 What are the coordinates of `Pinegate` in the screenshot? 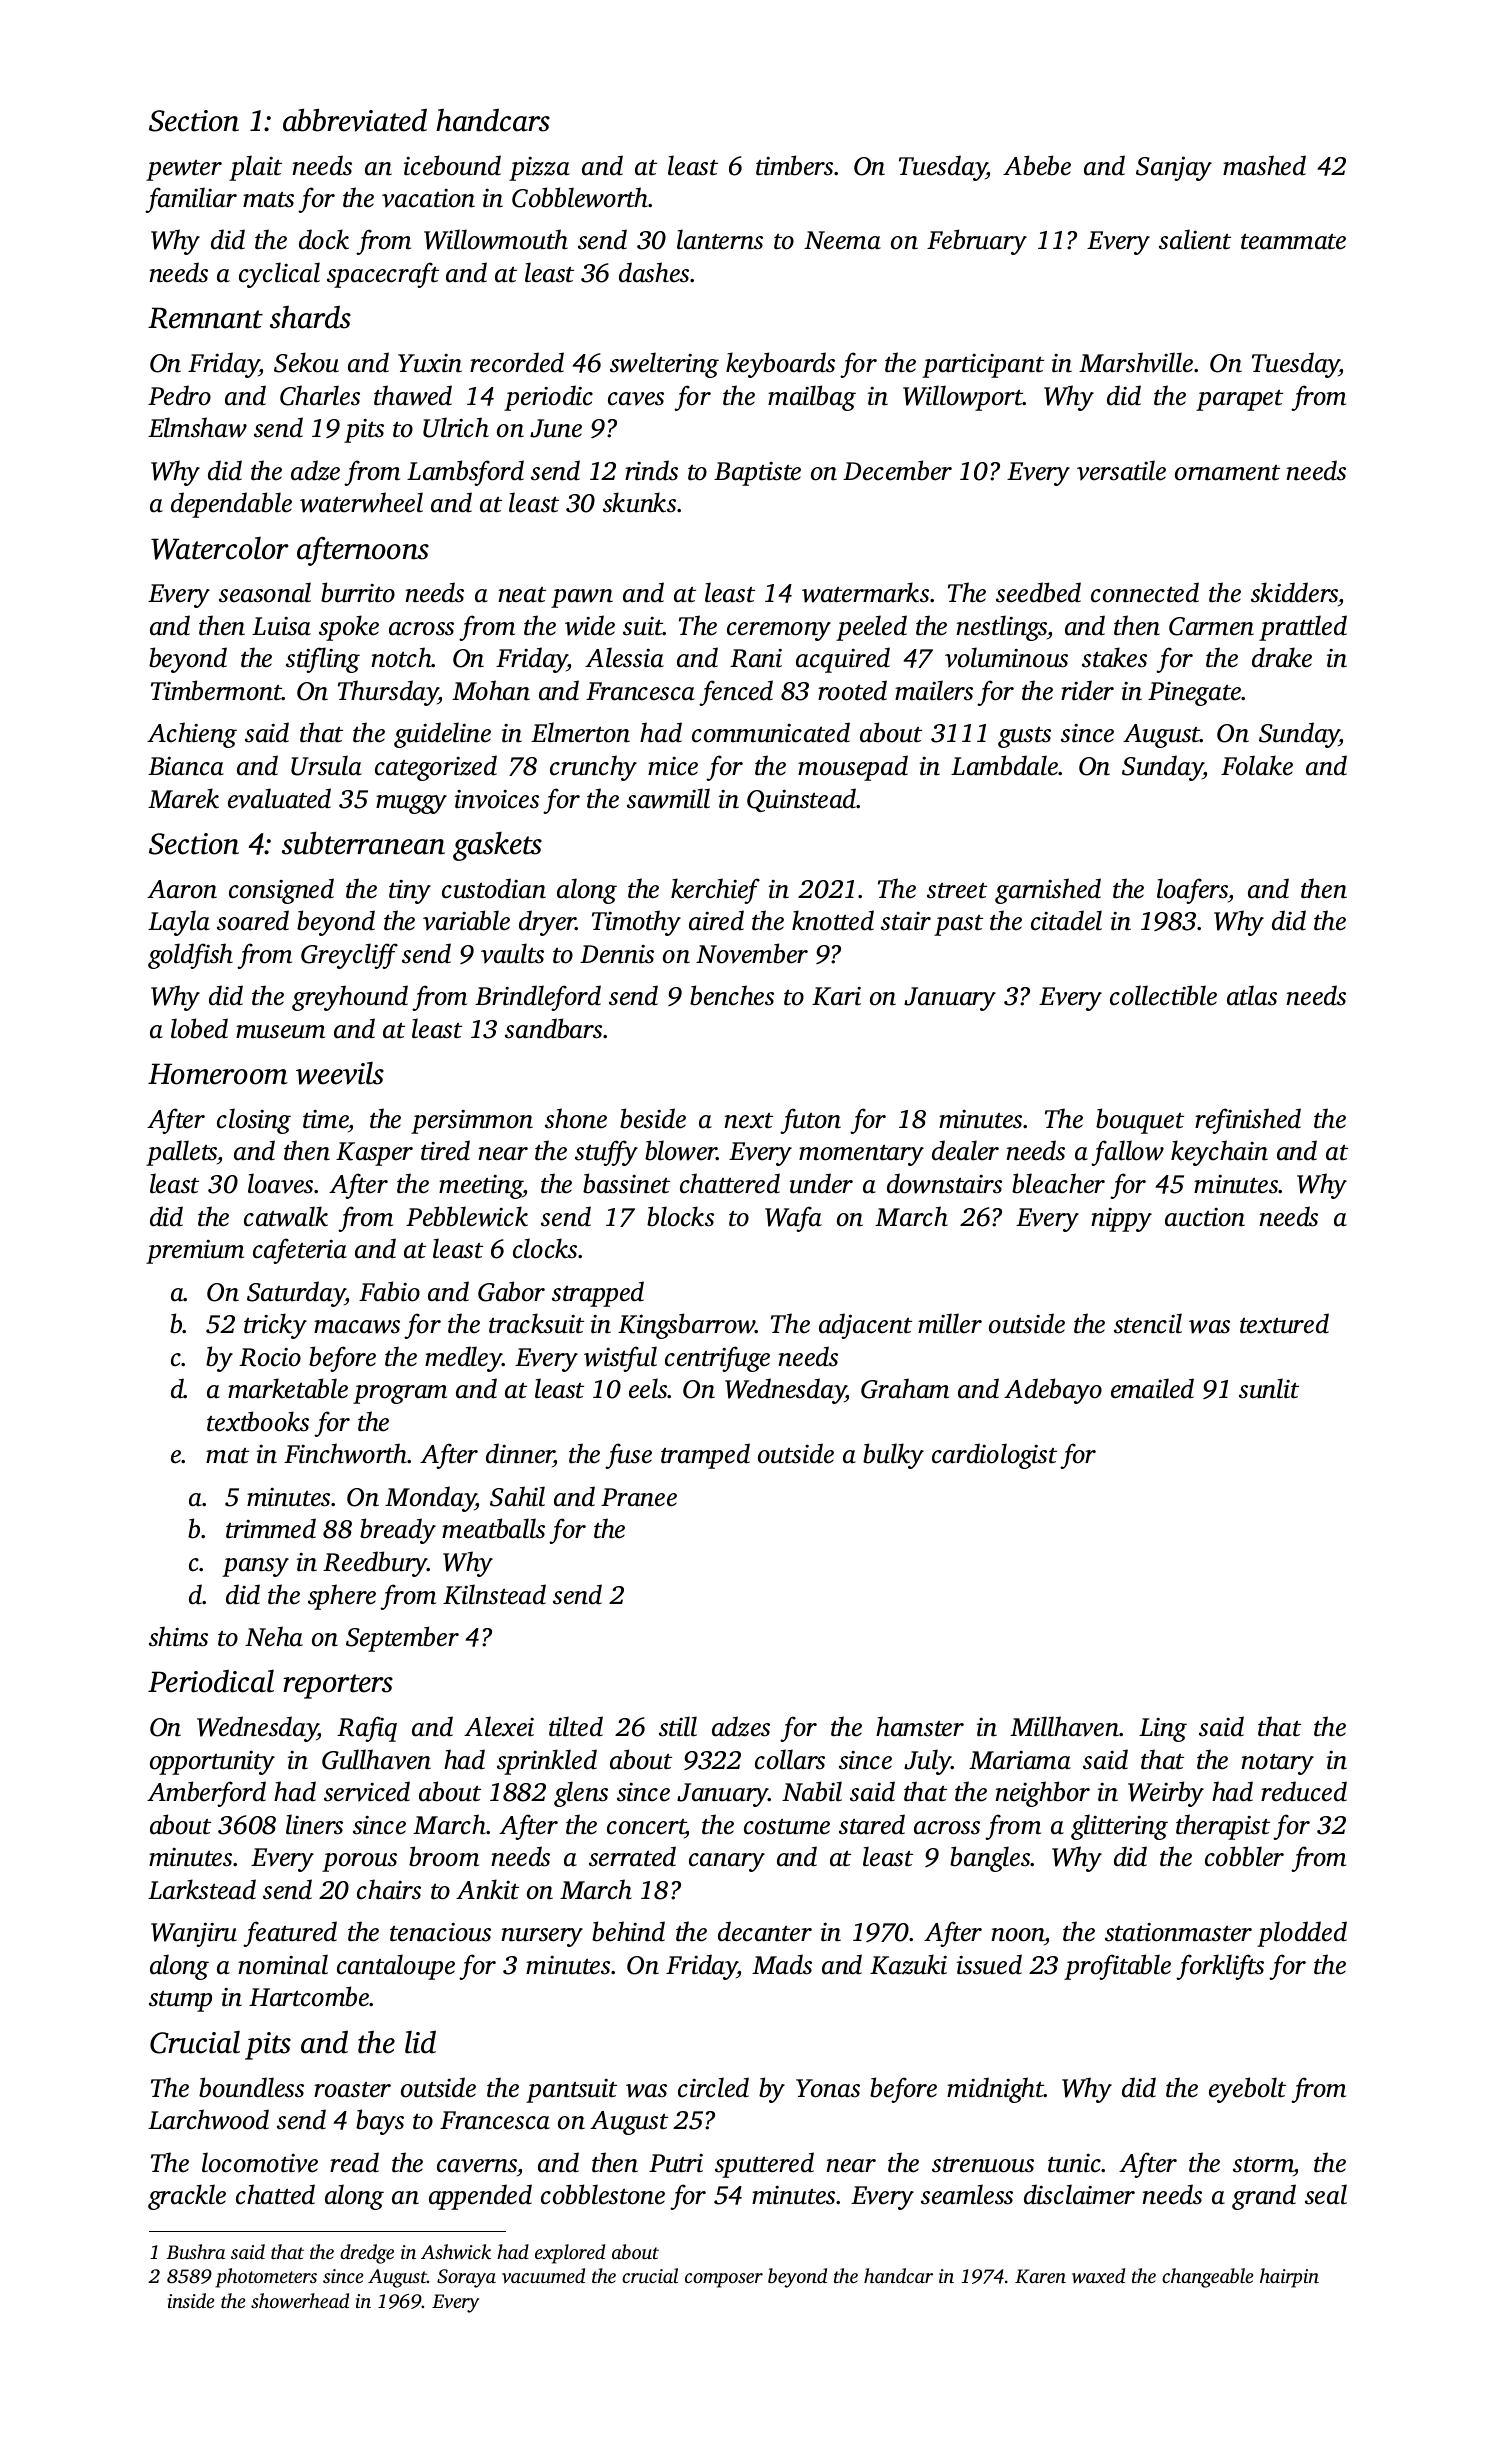 It's located at (1194, 694).
